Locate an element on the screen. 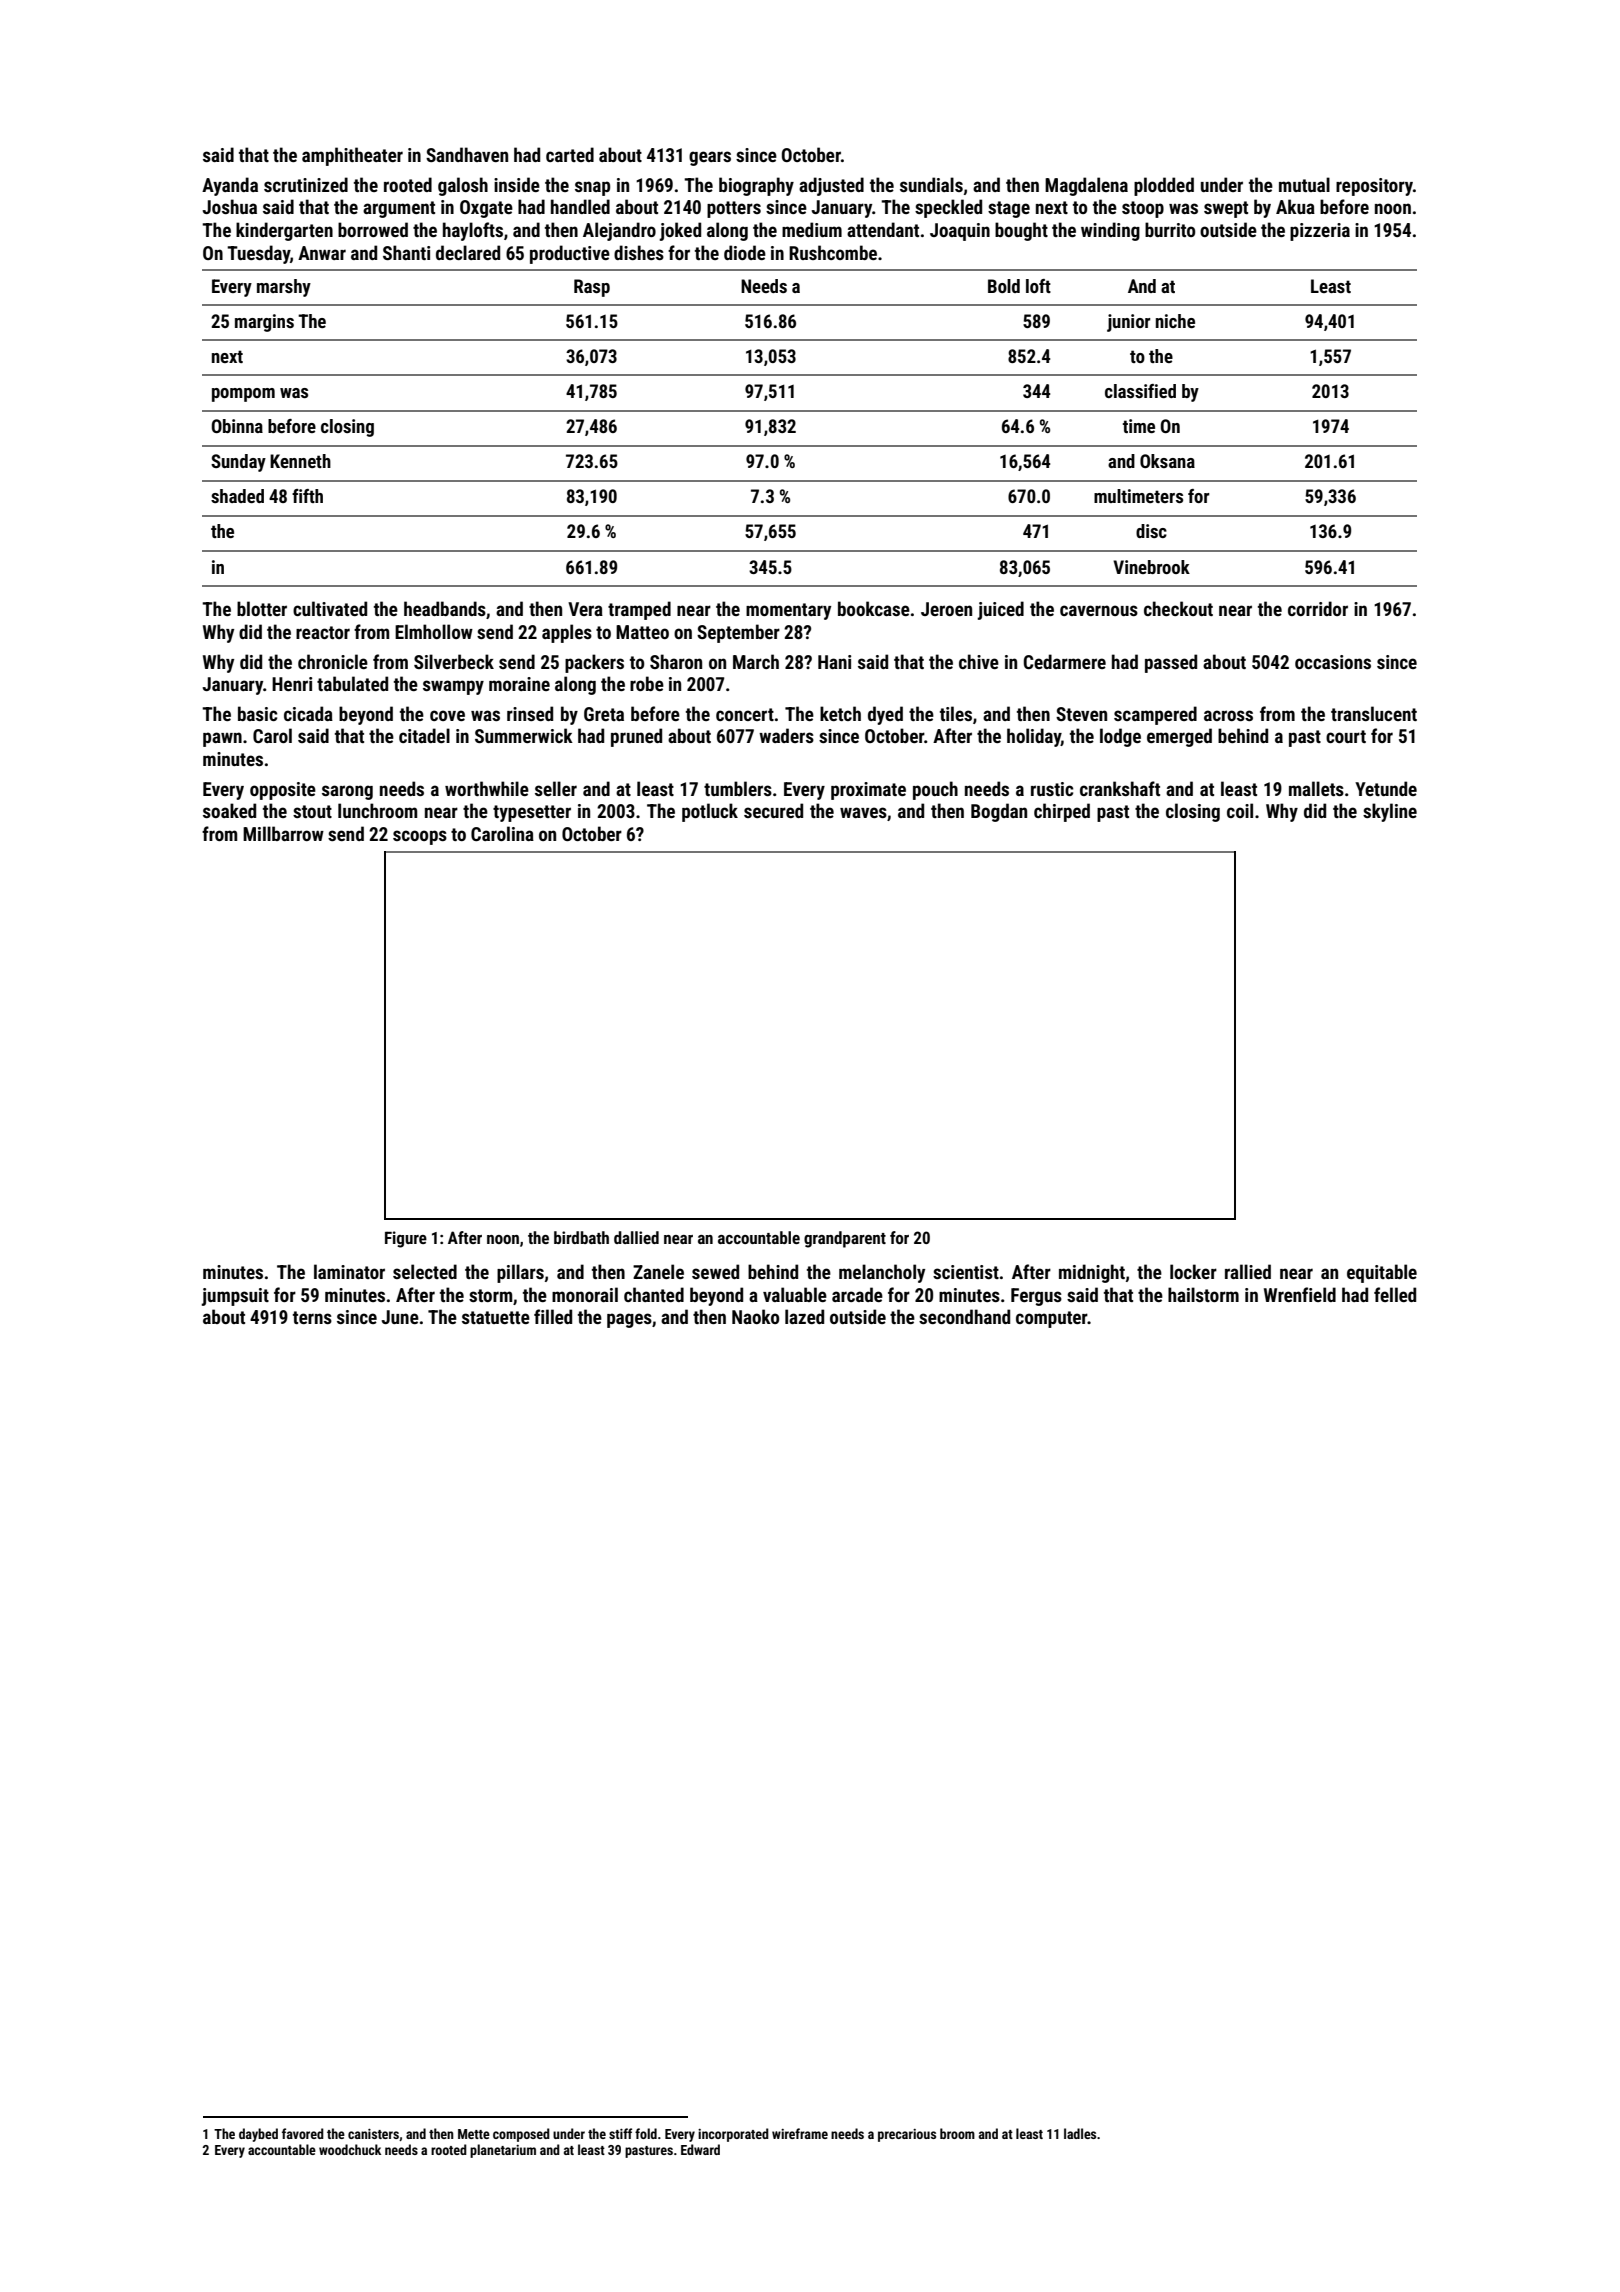 Image resolution: width=1620 pixels, height=2292 pixels. precarious is located at coordinates (907, 2135).
